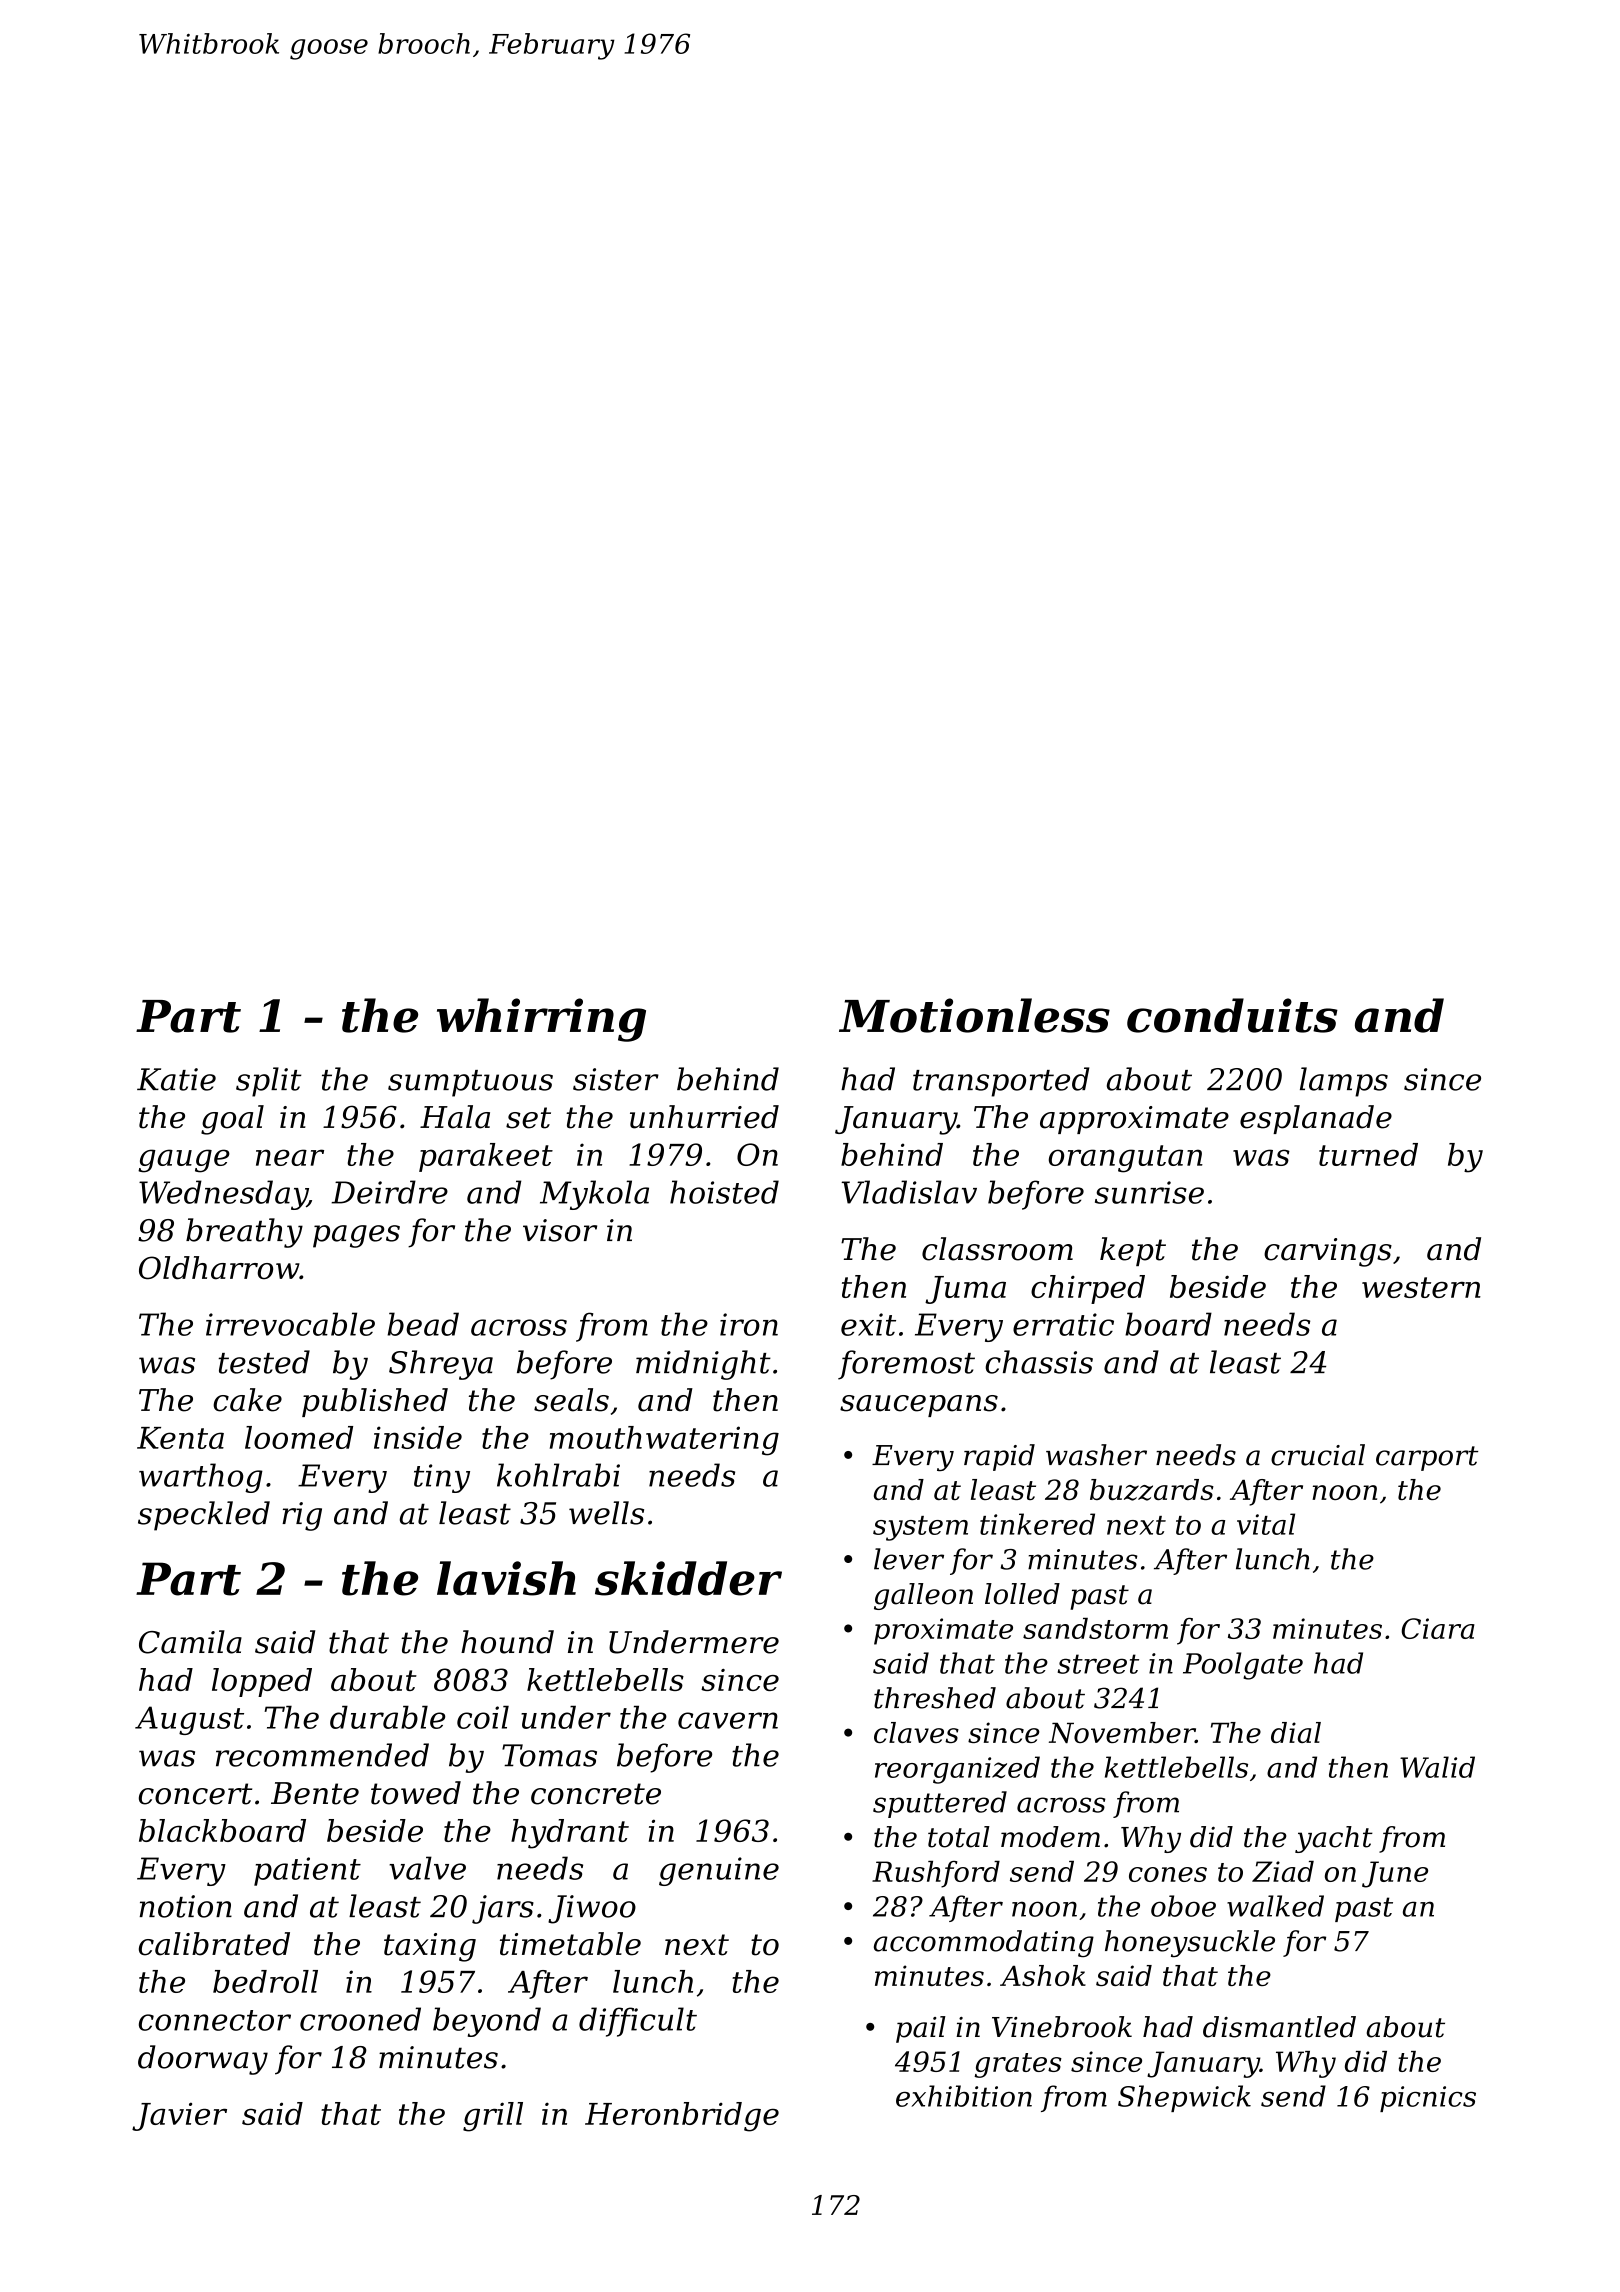 The width and height of the screenshot is (1620, 2292). Describe the element at coordinates (1316, 1119) in the screenshot. I see `esplanade` at that location.
